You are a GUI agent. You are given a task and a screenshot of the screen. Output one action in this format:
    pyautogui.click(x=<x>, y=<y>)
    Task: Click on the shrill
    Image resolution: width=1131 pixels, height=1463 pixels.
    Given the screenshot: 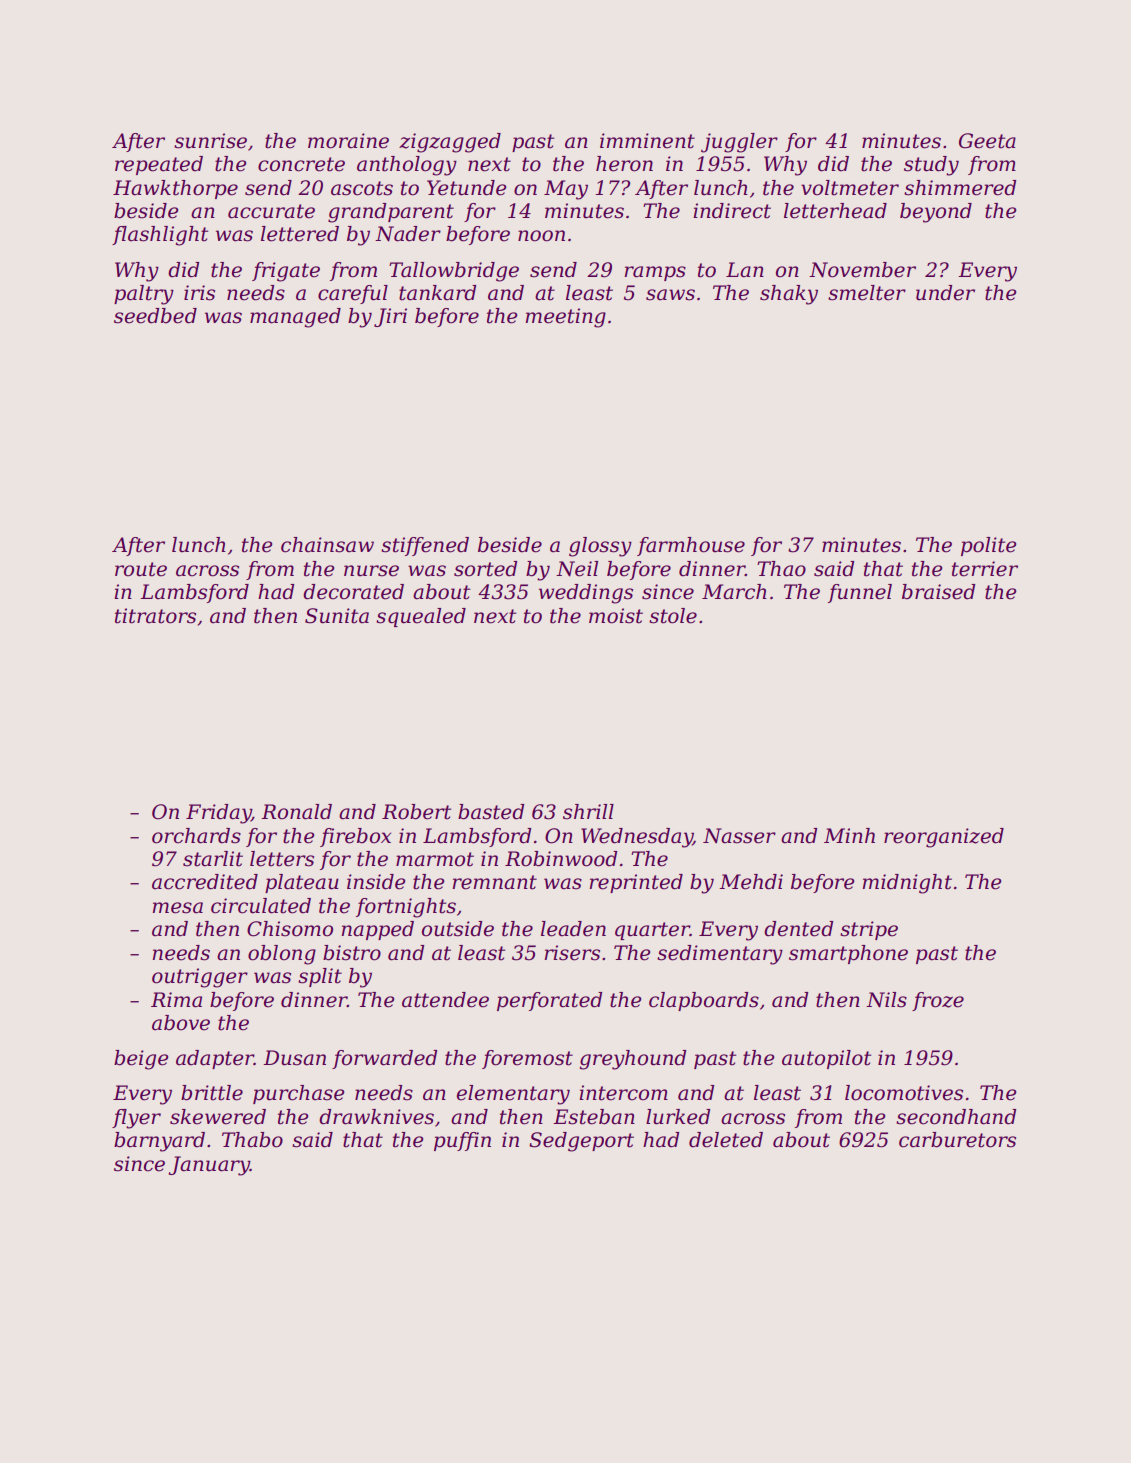 What is the action you would take?
    pyautogui.click(x=588, y=812)
